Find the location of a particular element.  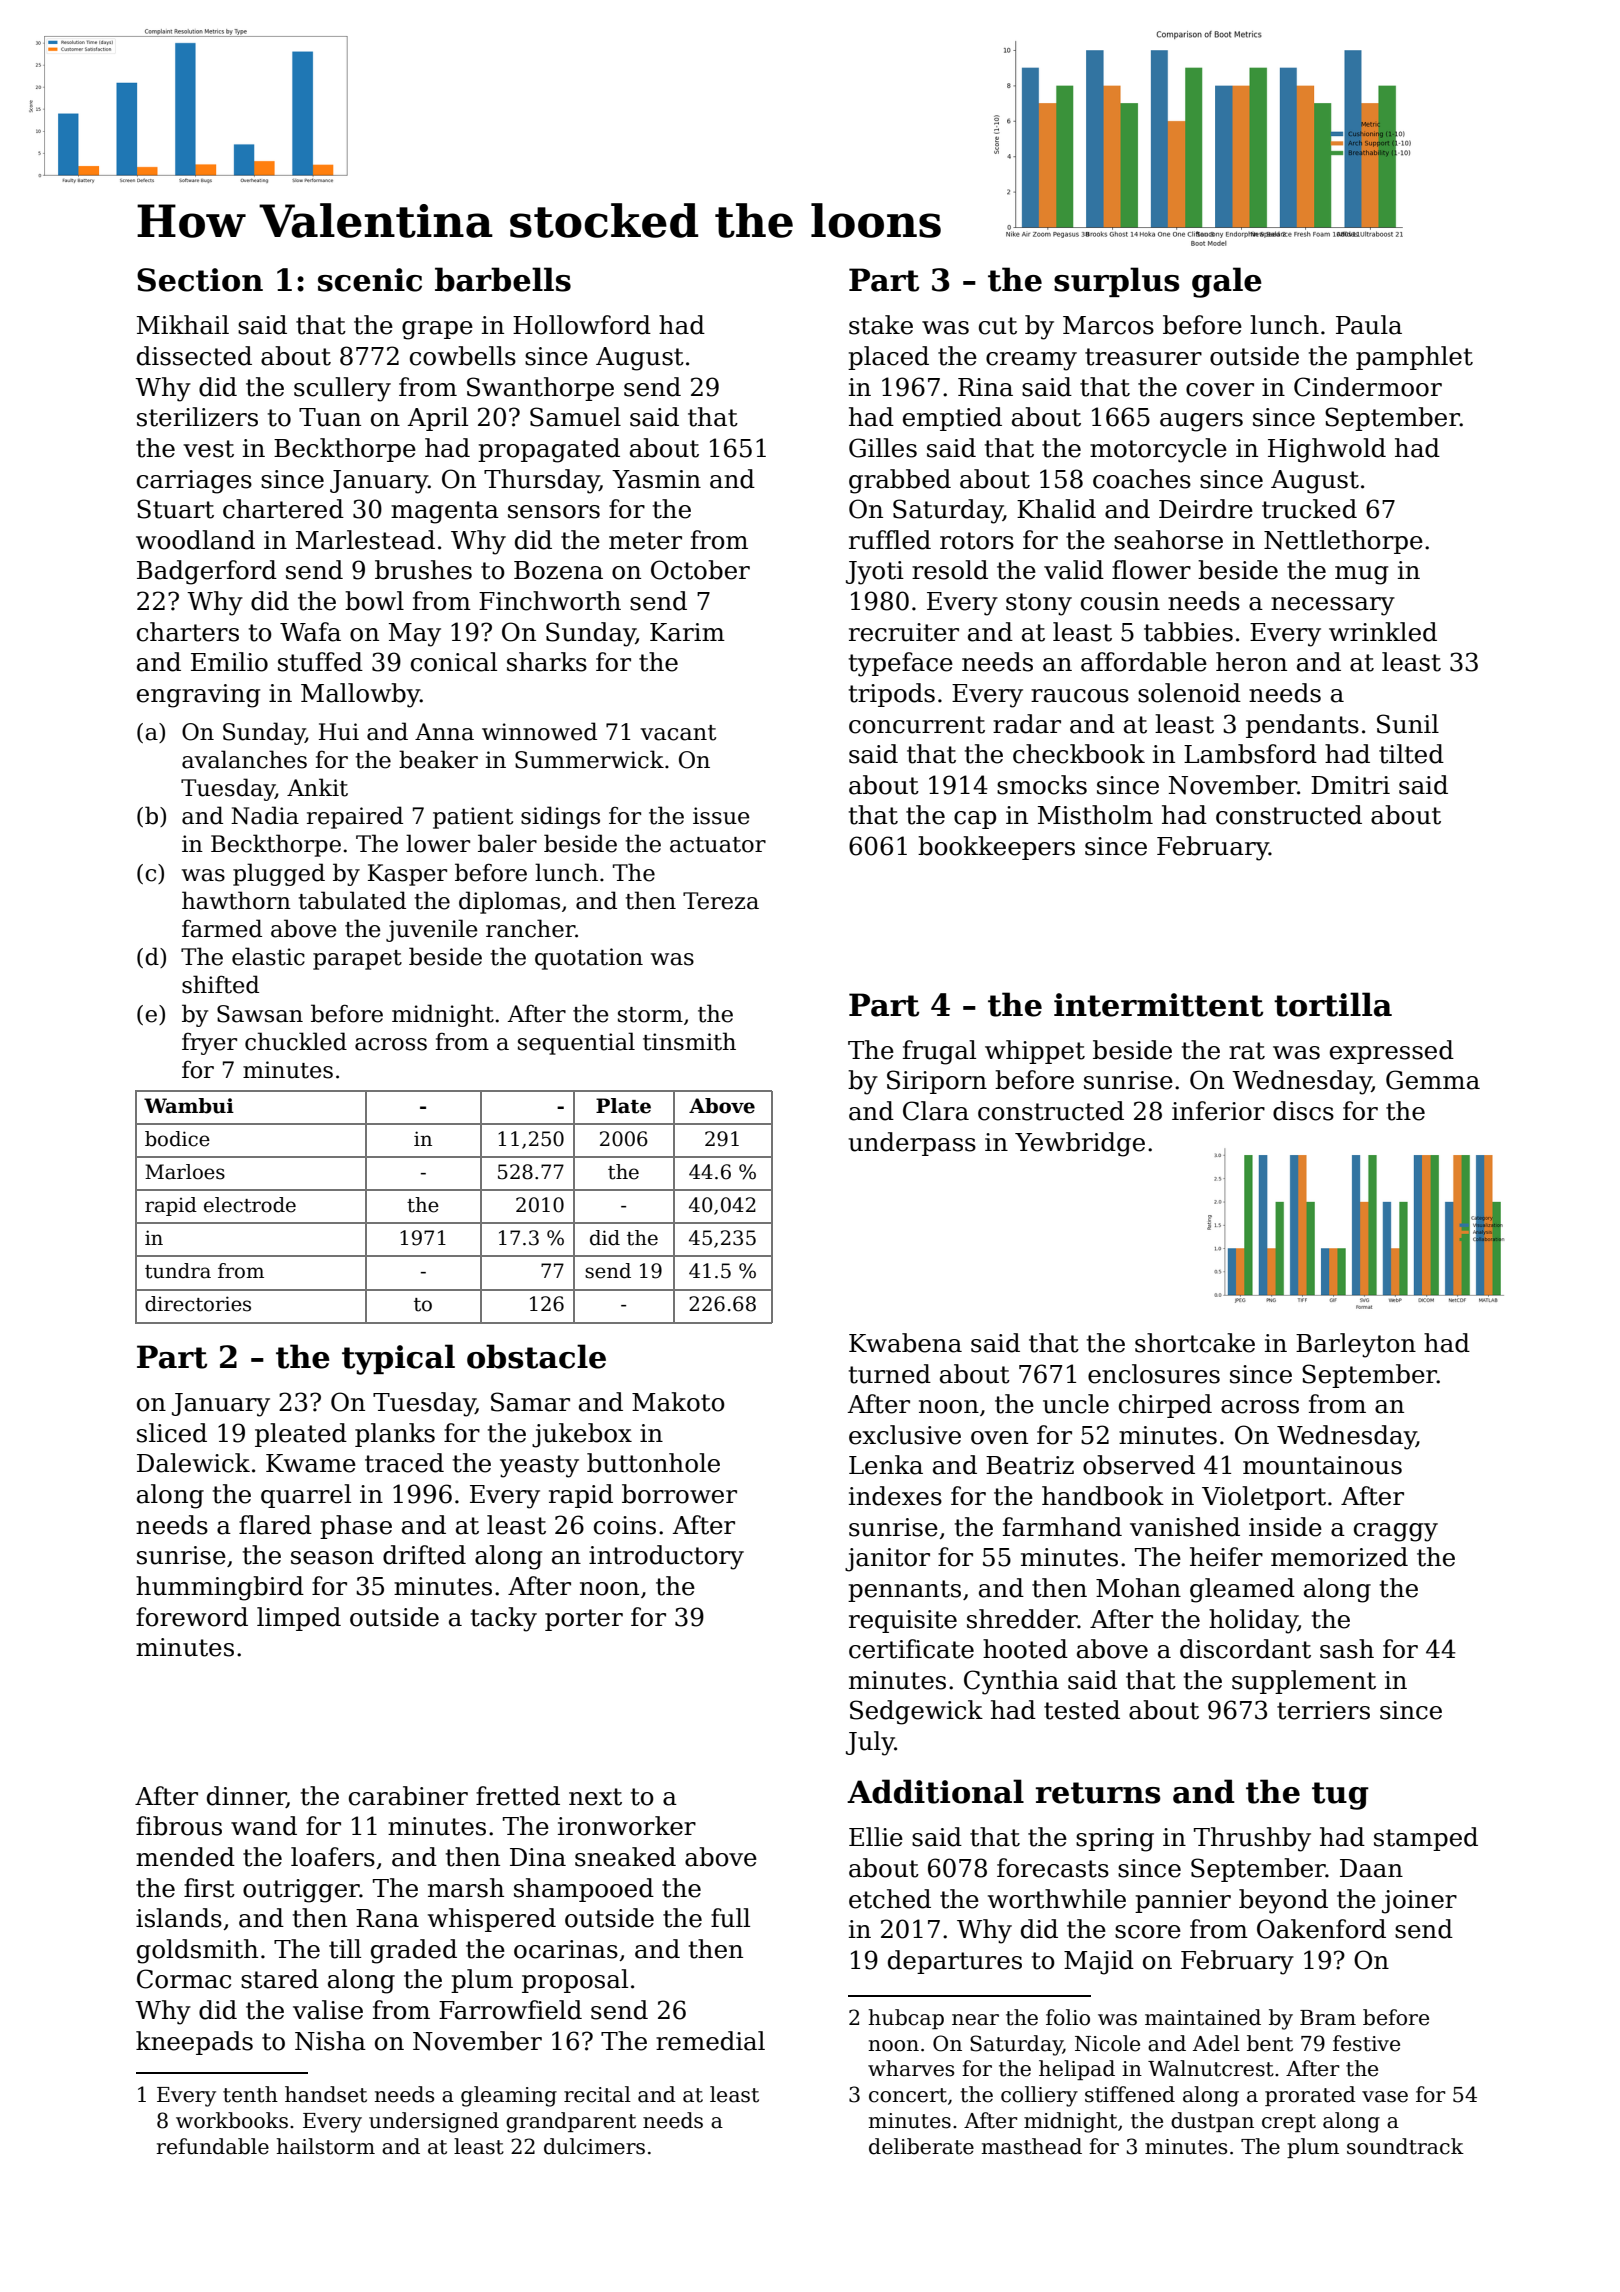

tinsmith is located at coordinates (689, 1041).
